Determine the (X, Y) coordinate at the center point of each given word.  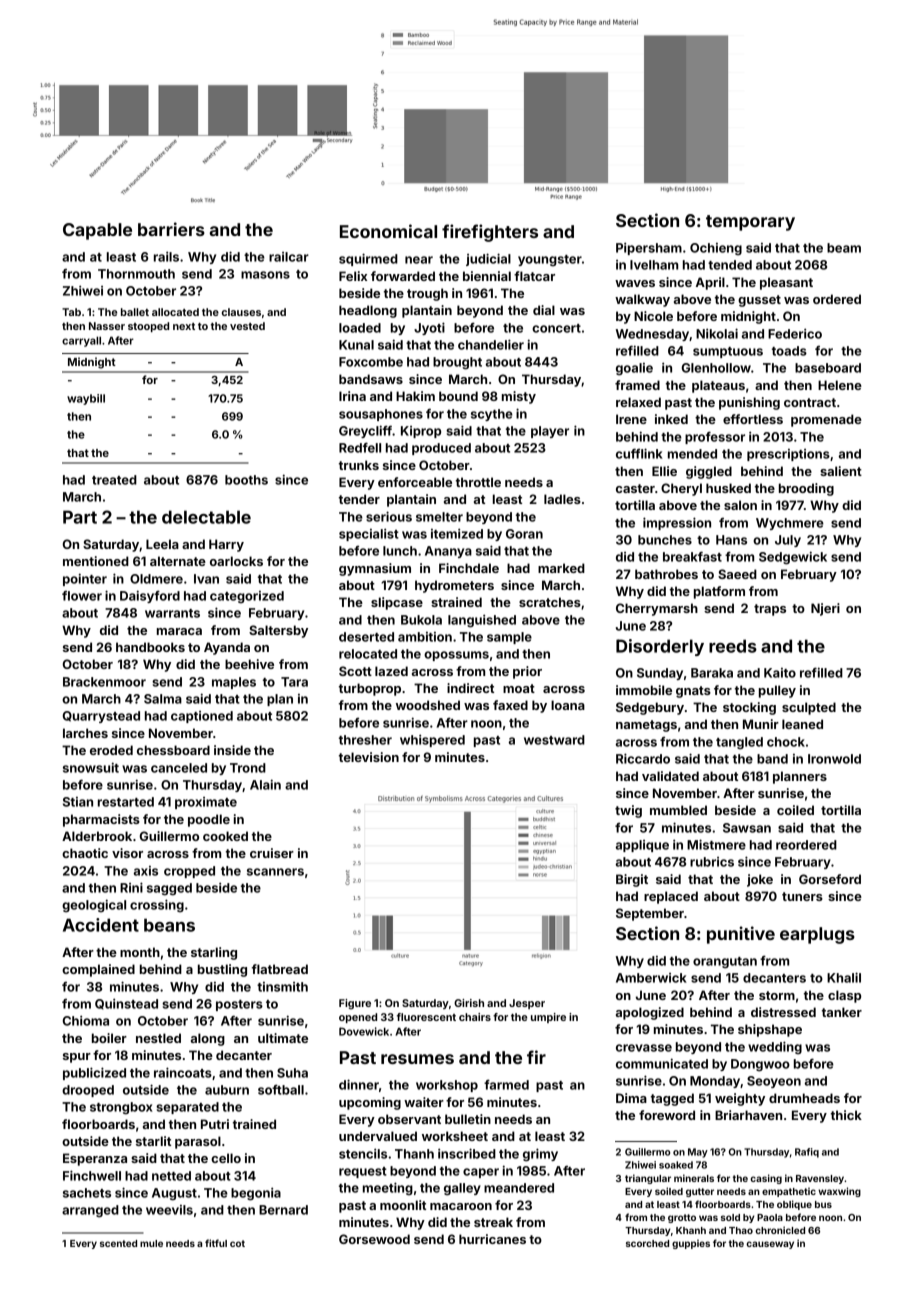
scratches (550, 602)
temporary (750, 223)
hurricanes (492, 1239)
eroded (111, 750)
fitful (216, 1243)
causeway (770, 1245)
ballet (135, 312)
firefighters (490, 233)
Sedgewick (793, 558)
